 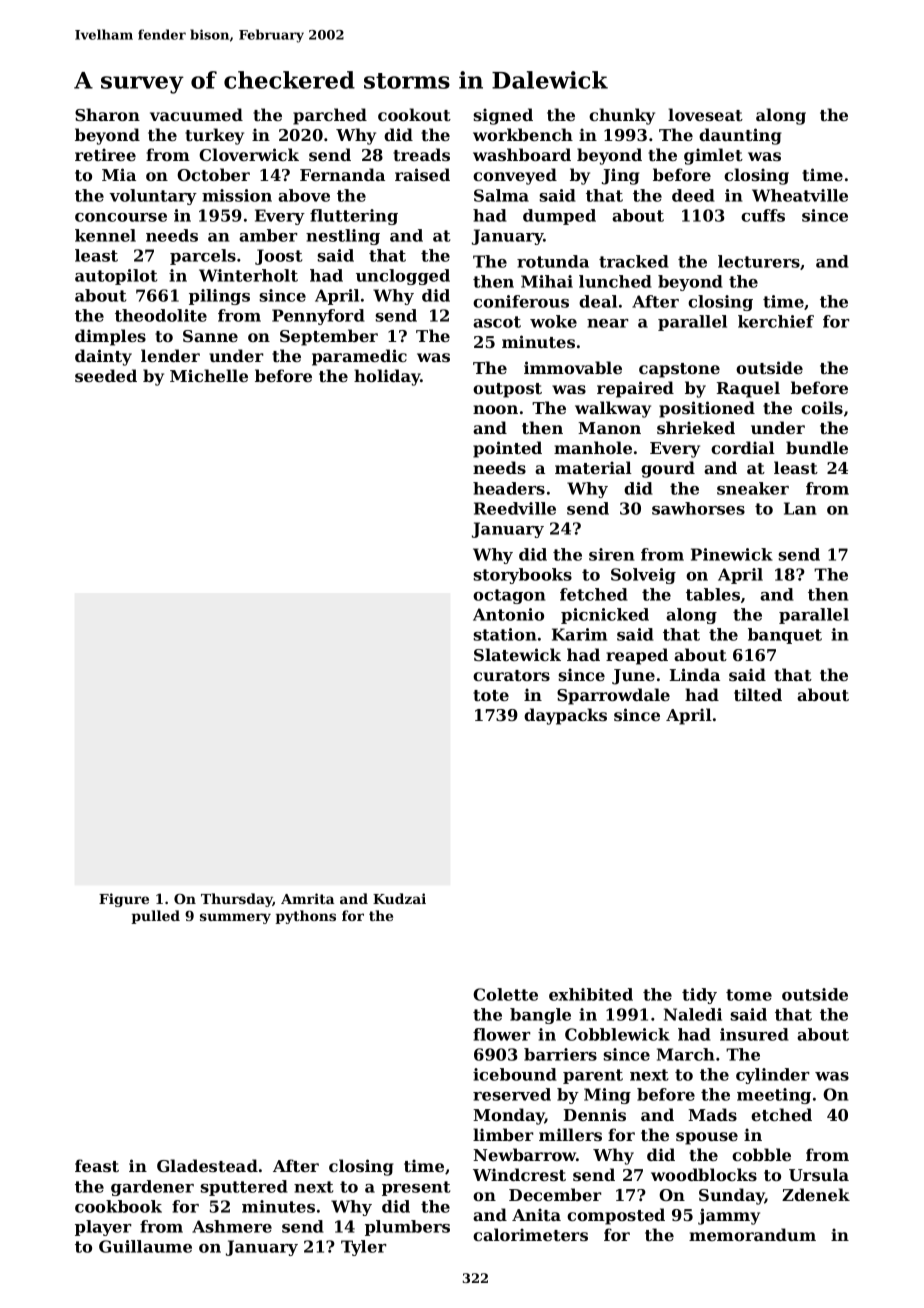 I want to click on Michelle, so click(x=209, y=375).
